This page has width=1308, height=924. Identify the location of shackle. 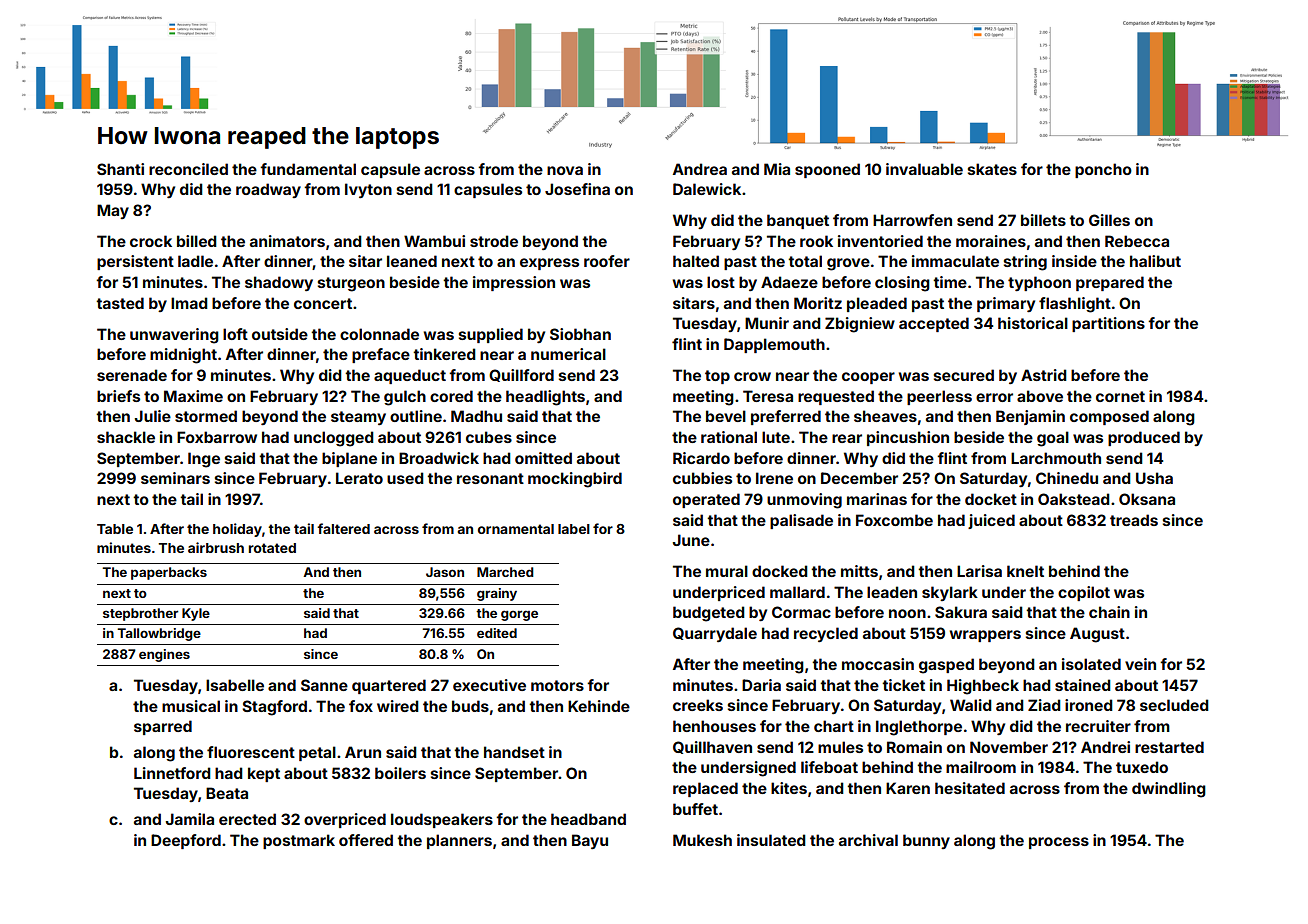
(126, 437).
